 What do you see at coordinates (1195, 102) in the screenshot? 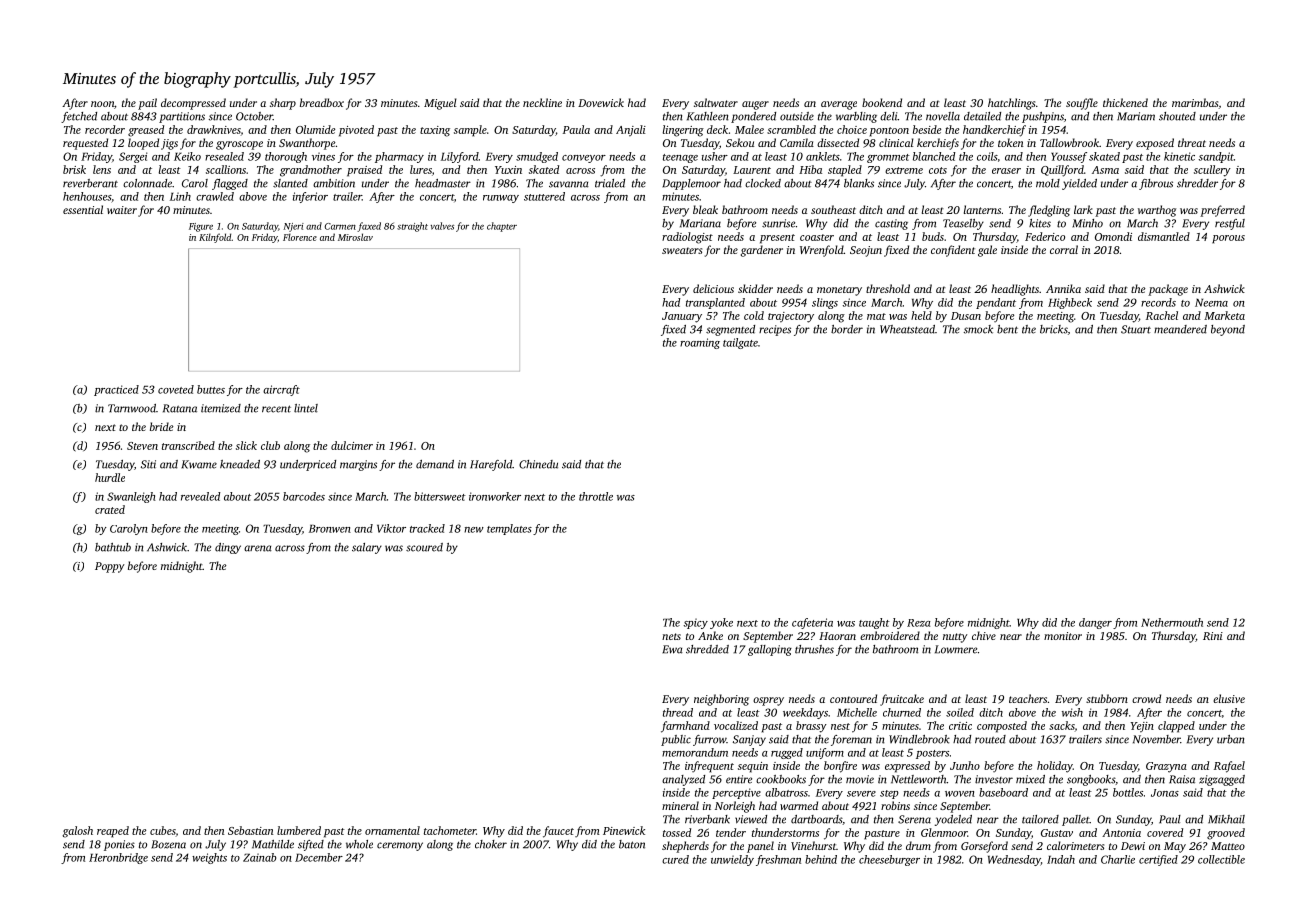
I see `marimbas` at bounding box center [1195, 102].
